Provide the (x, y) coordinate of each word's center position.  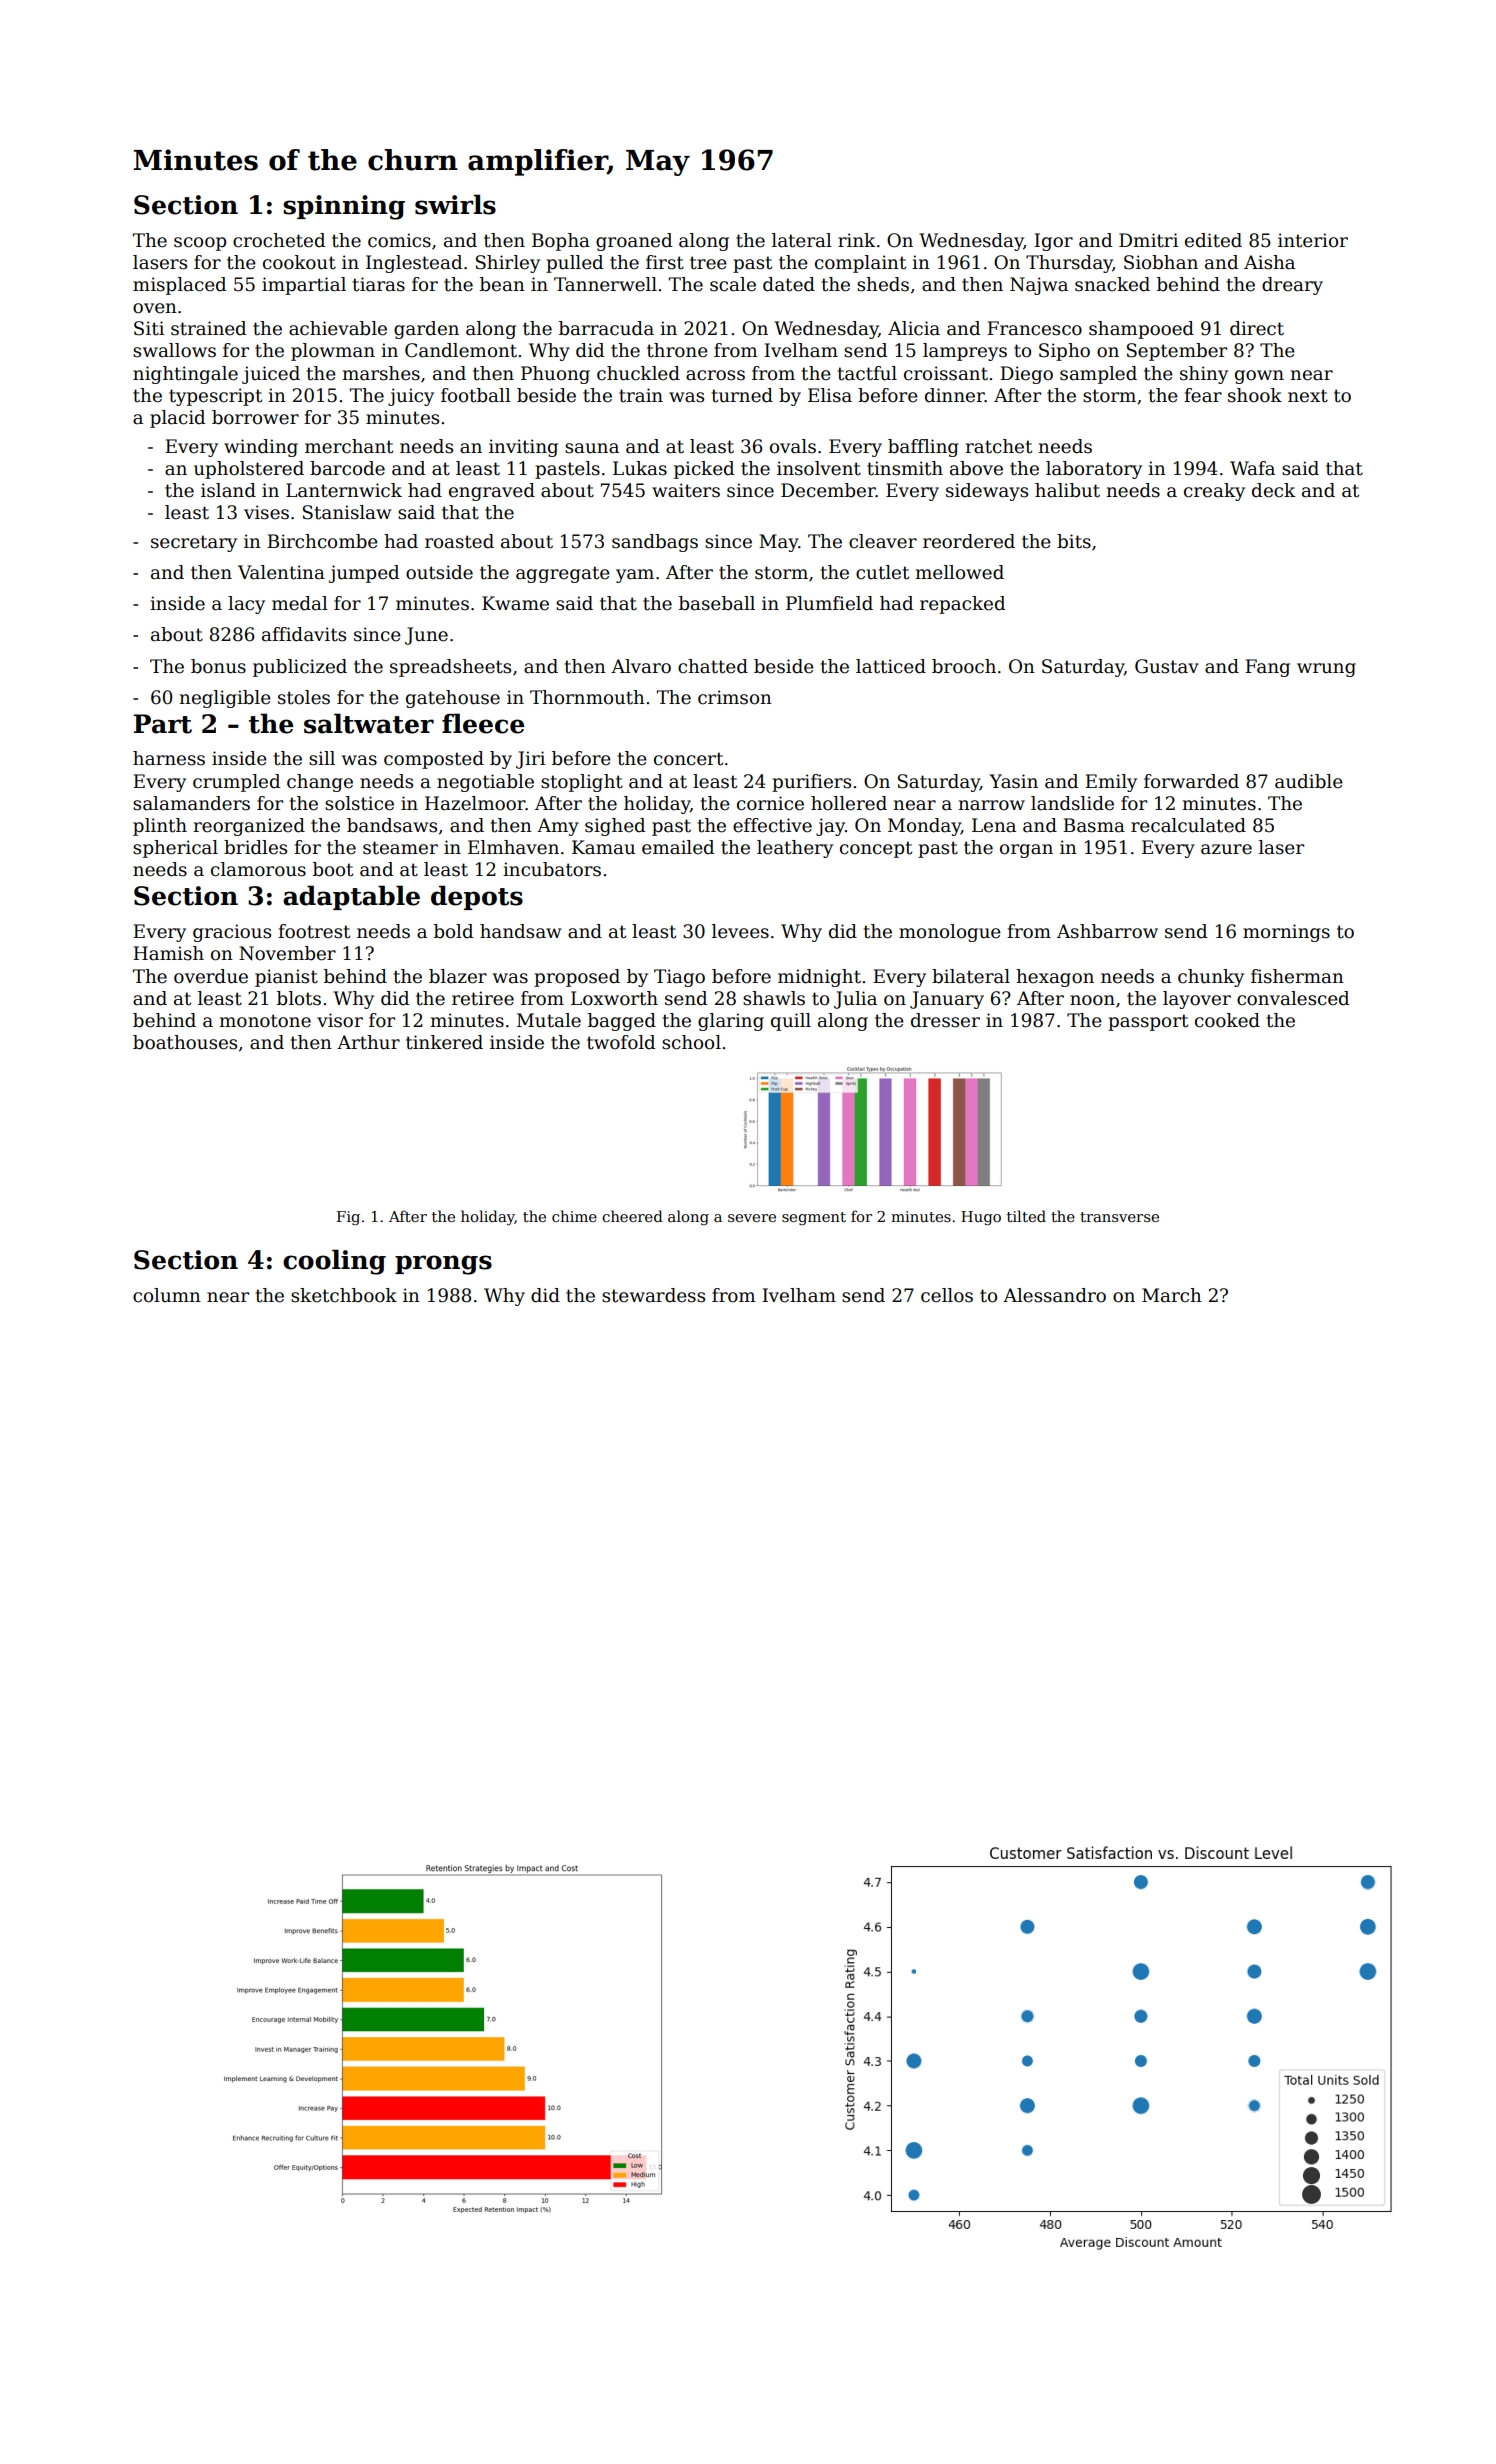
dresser (945, 1020)
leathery (795, 849)
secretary (194, 543)
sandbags (655, 543)
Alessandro (1054, 1295)
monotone (265, 1021)
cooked (1227, 1020)
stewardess (653, 1295)
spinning (344, 207)
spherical (175, 849)
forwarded (1191, 781)
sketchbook (344, 1295)
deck (1274, 490)
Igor (1053, 242)
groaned (634, 242)
